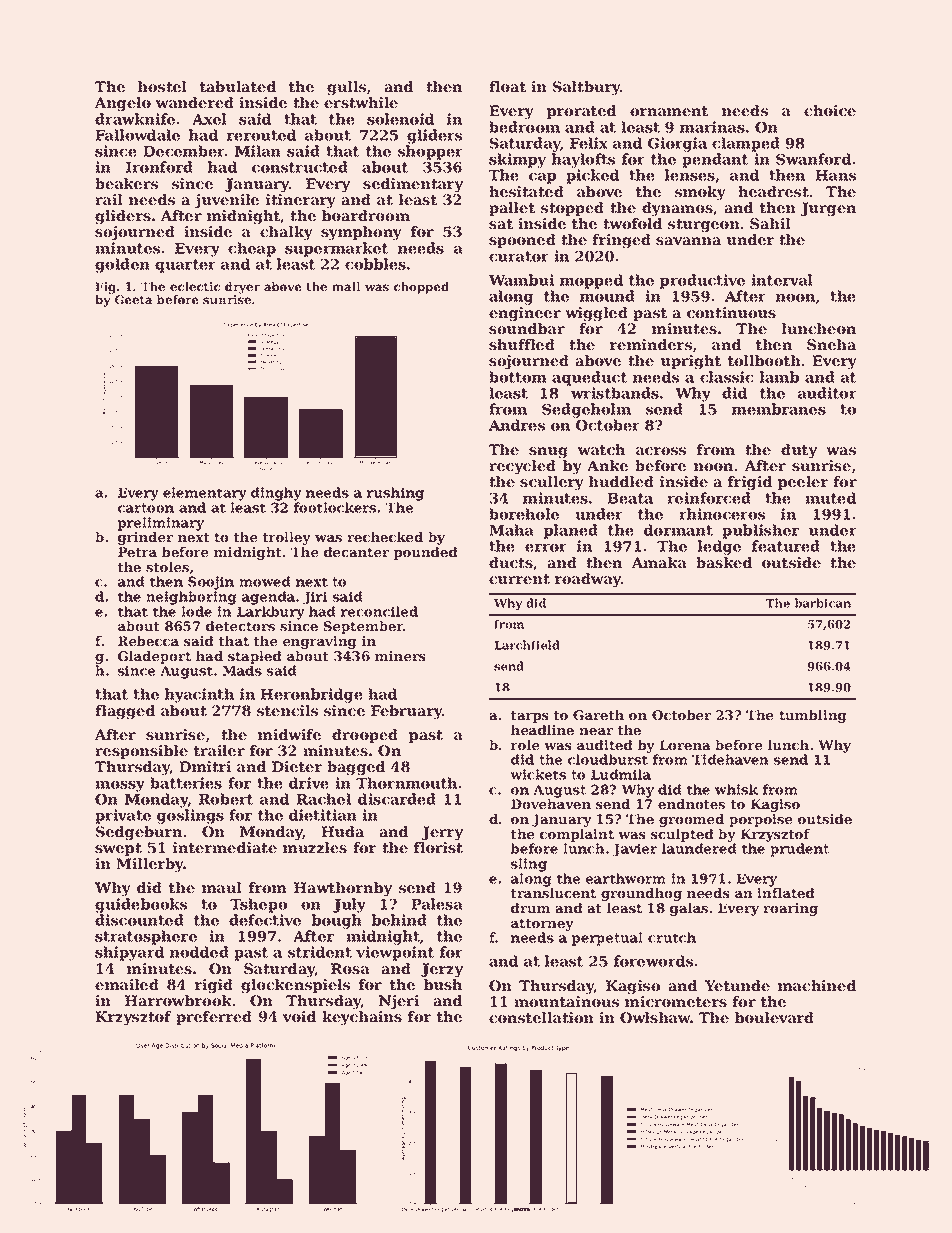  Describe the element at coordinates (196, 611) in the document. I see `lode` at that location.
